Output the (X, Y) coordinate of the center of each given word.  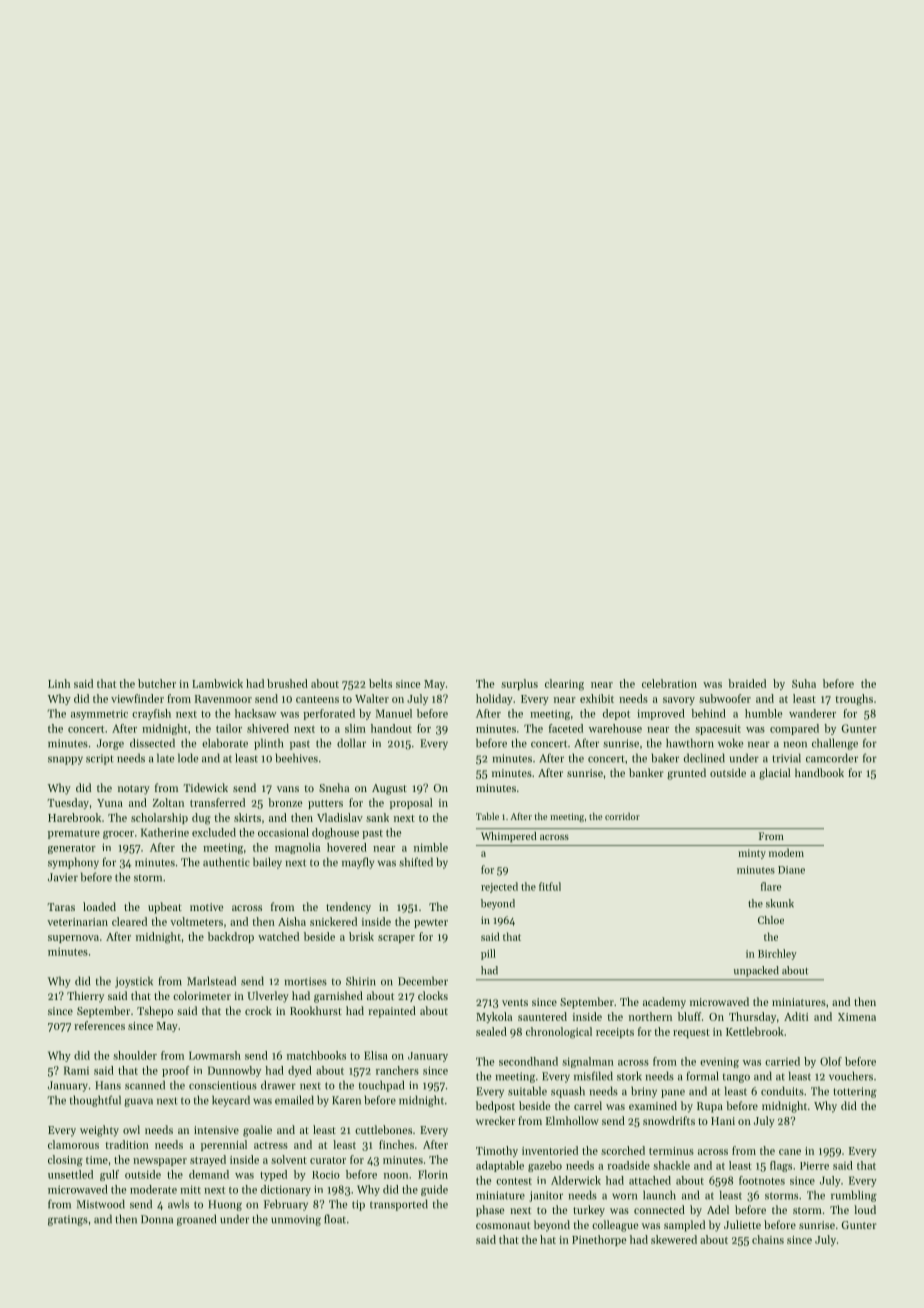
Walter (372, 698)
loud (865, 1209)
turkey (589, 1211)
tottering (855, 1092)
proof (176, 1071)
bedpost (495, 1107)
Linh (59, 683)
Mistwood (100, 1204)
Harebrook (74, 817)
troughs (854, 700)
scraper (396, 939)
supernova (73, 939)
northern (650, 1016)
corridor (622, 816)
